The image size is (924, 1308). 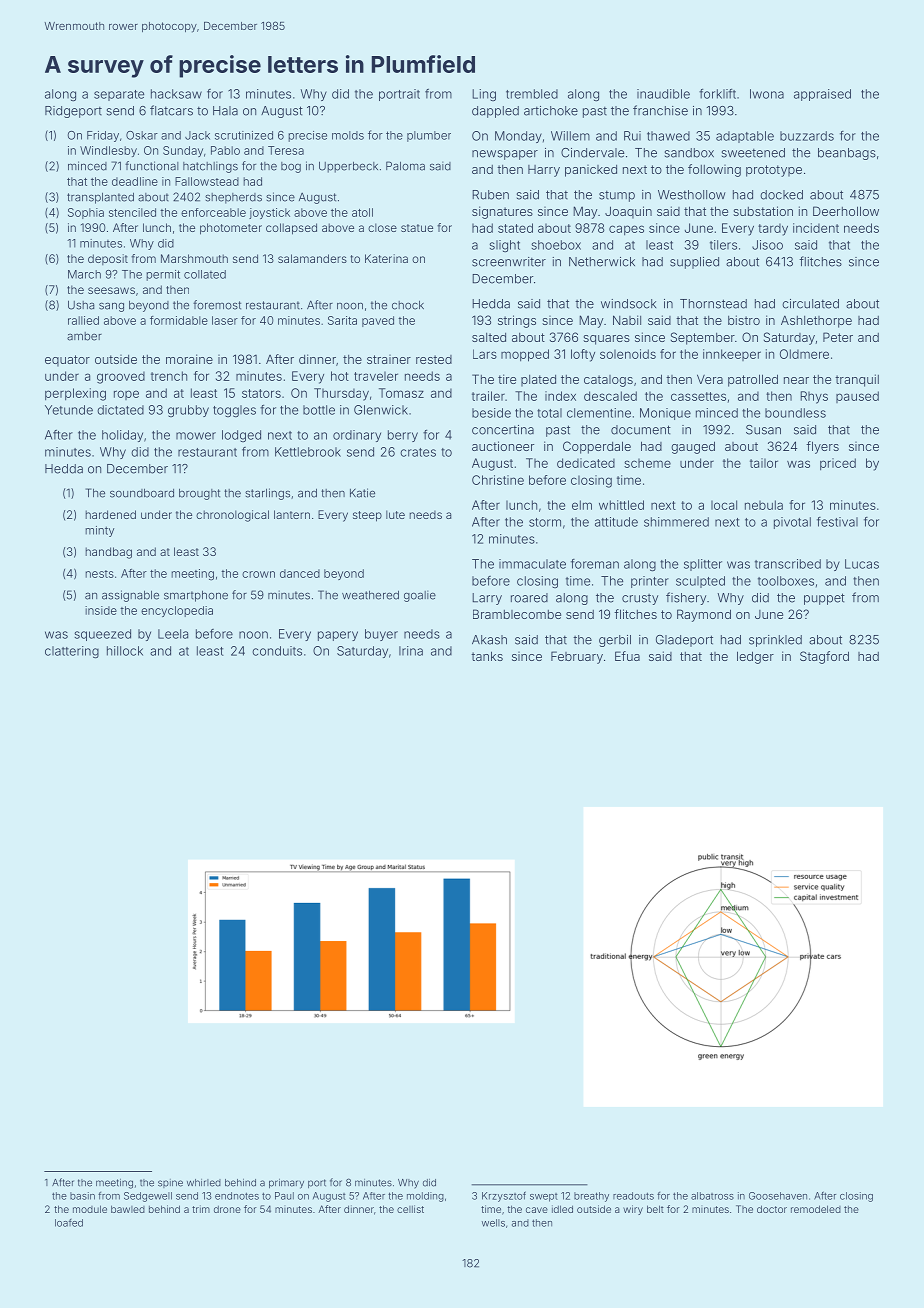 What do you see at coordinates (72, 652) in the screenshot?
I see `clattering` at bounding box center [72, 652].
